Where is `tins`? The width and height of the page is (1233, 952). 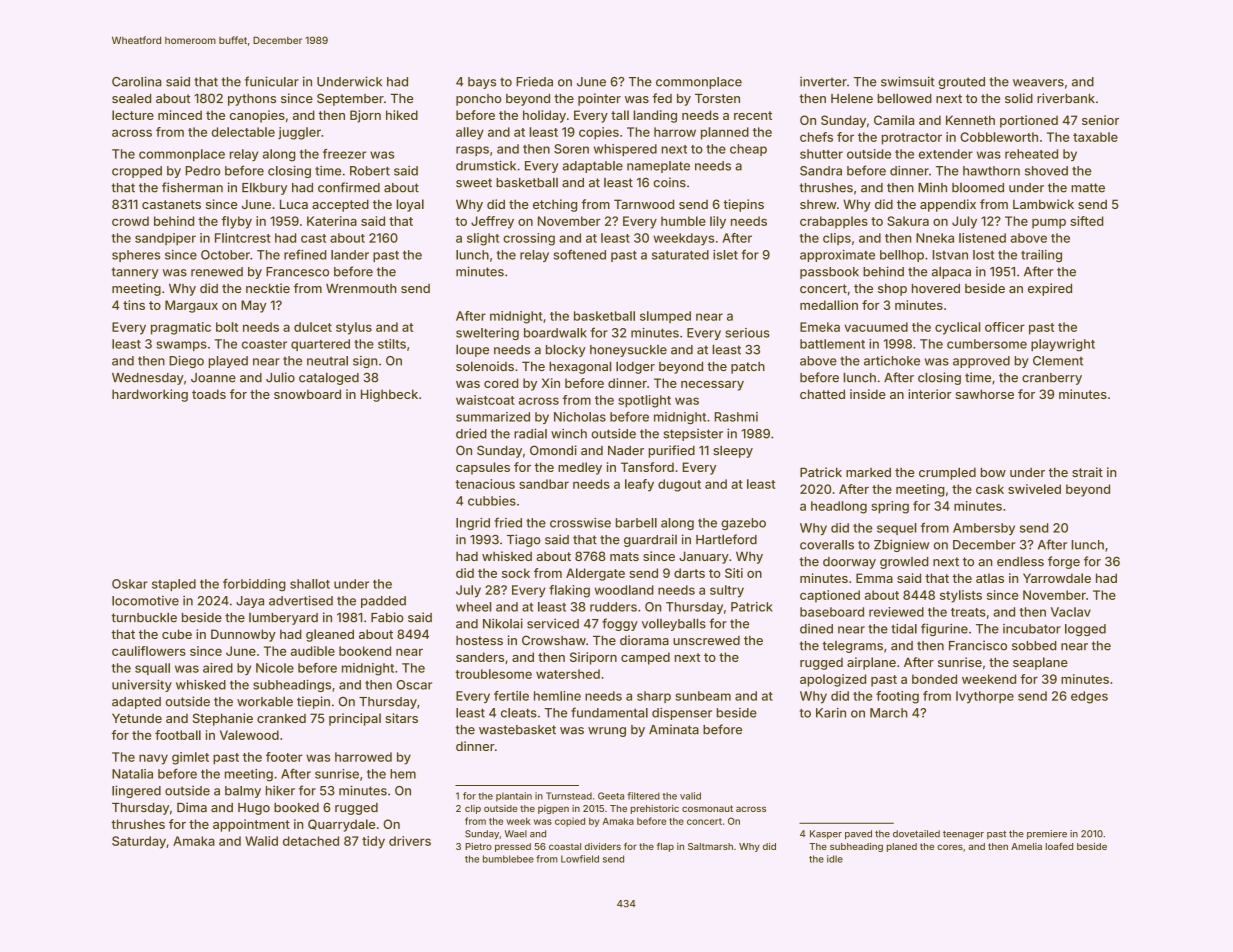 tins is located at coordinates (134, 305).
